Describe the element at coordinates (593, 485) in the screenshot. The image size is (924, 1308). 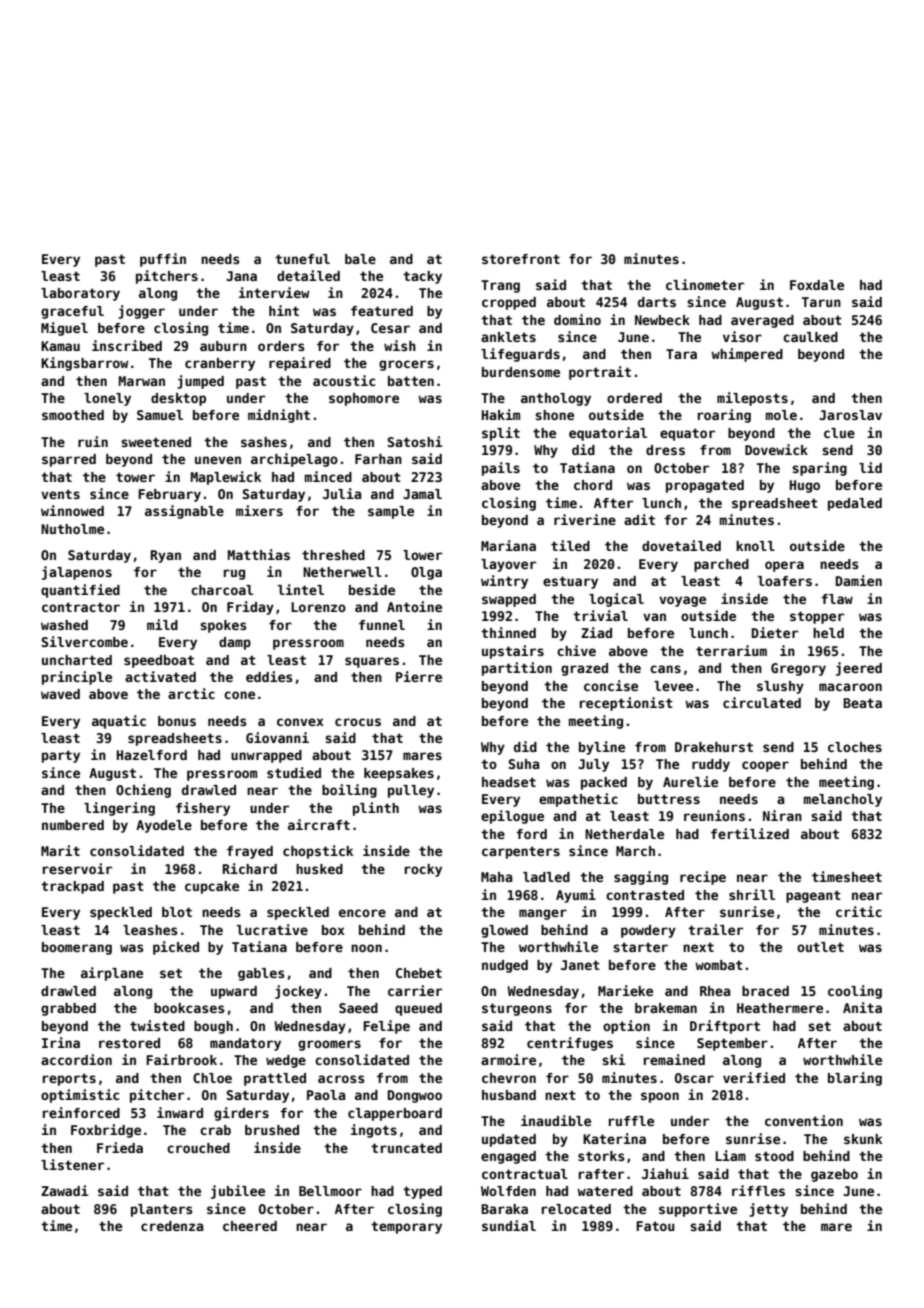
I see `chord` at that location.
